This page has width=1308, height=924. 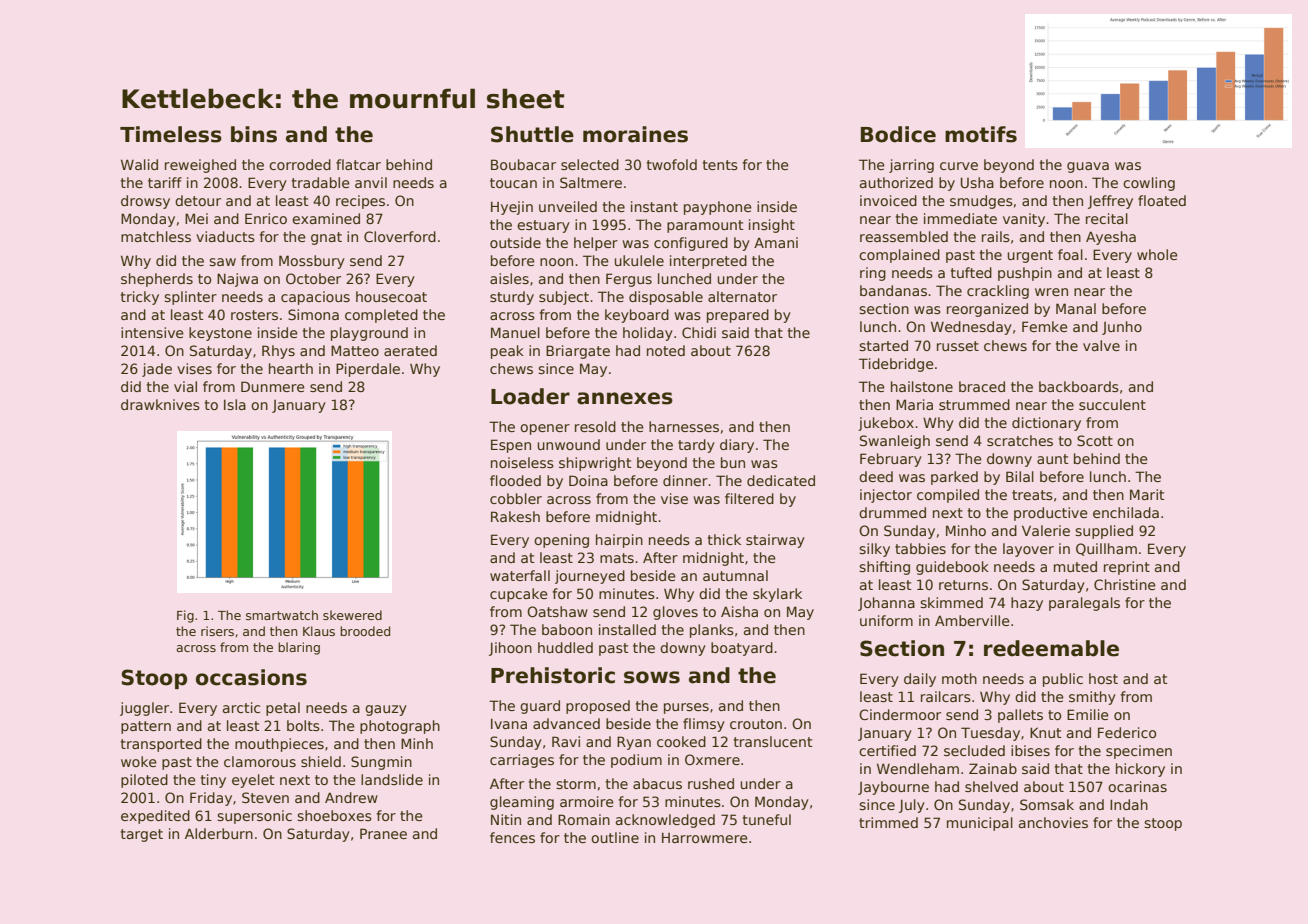 I want to click on whole, so click(x=1157, y=254).
